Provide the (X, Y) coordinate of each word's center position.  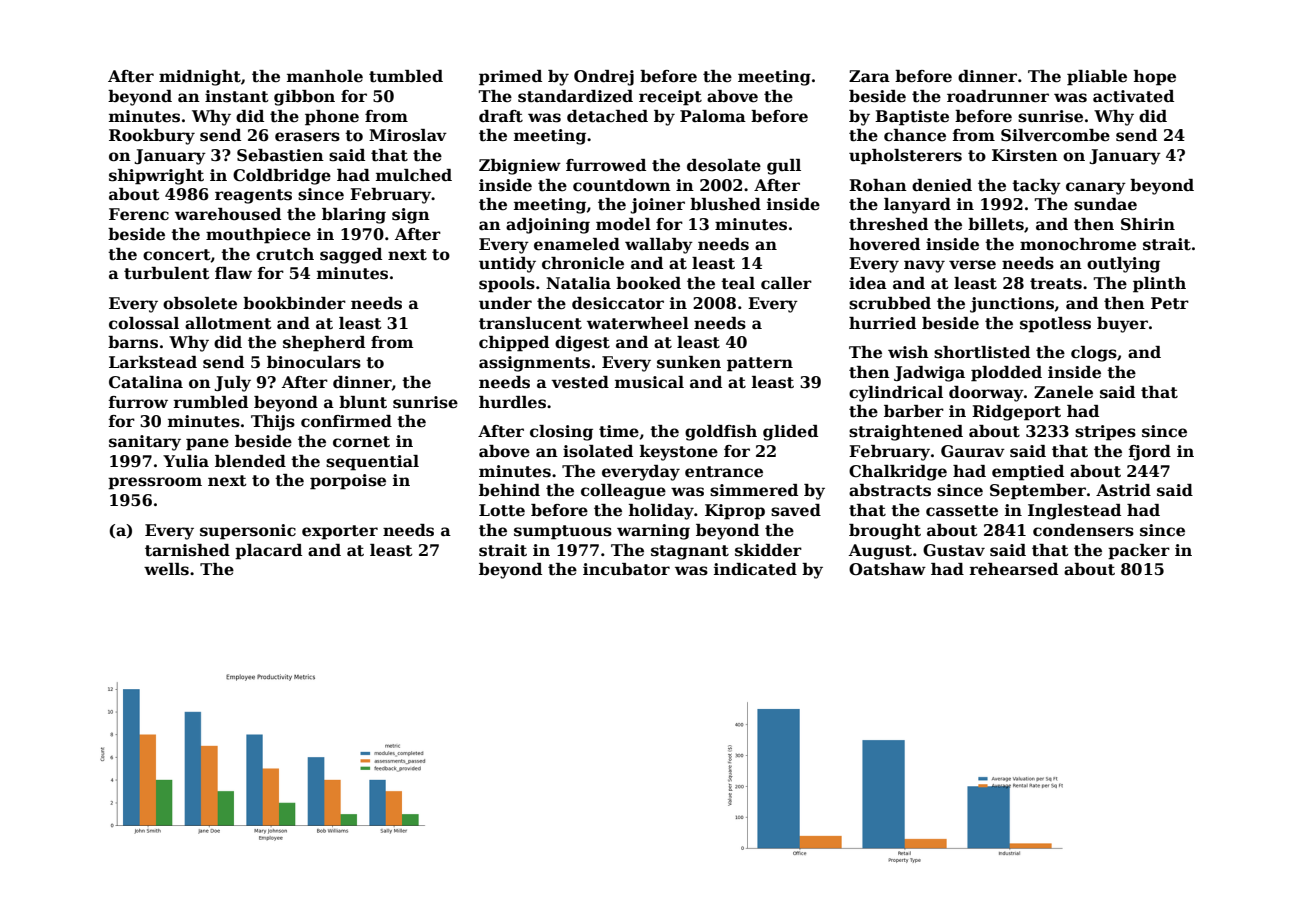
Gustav (954, 550)
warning (653, 532)
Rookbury (152, 137)
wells (166, 569)
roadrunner (998, 96)
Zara (869, 76)
